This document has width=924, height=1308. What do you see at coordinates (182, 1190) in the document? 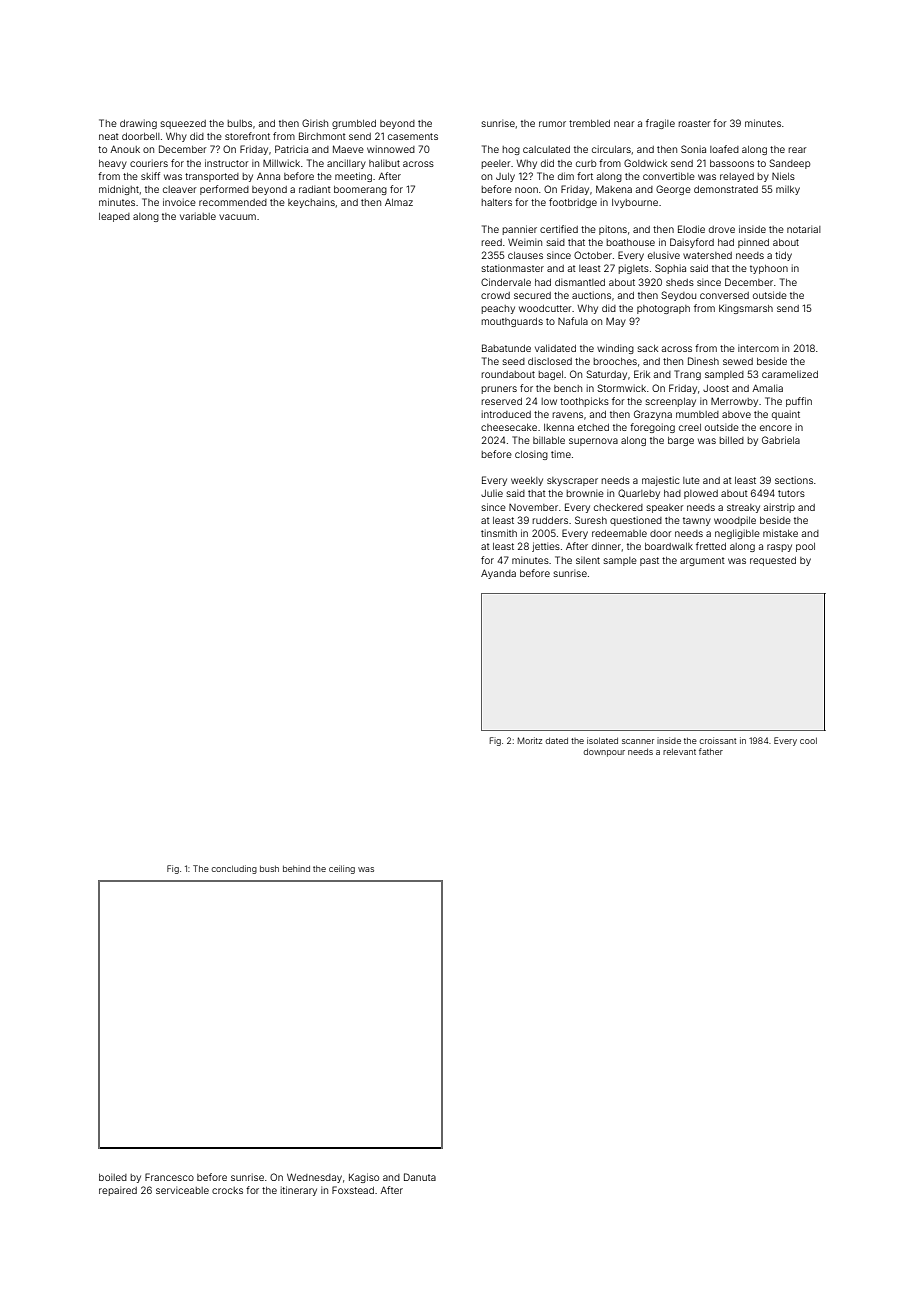
I see `serviceable` at bounding box center [182, 1190].
